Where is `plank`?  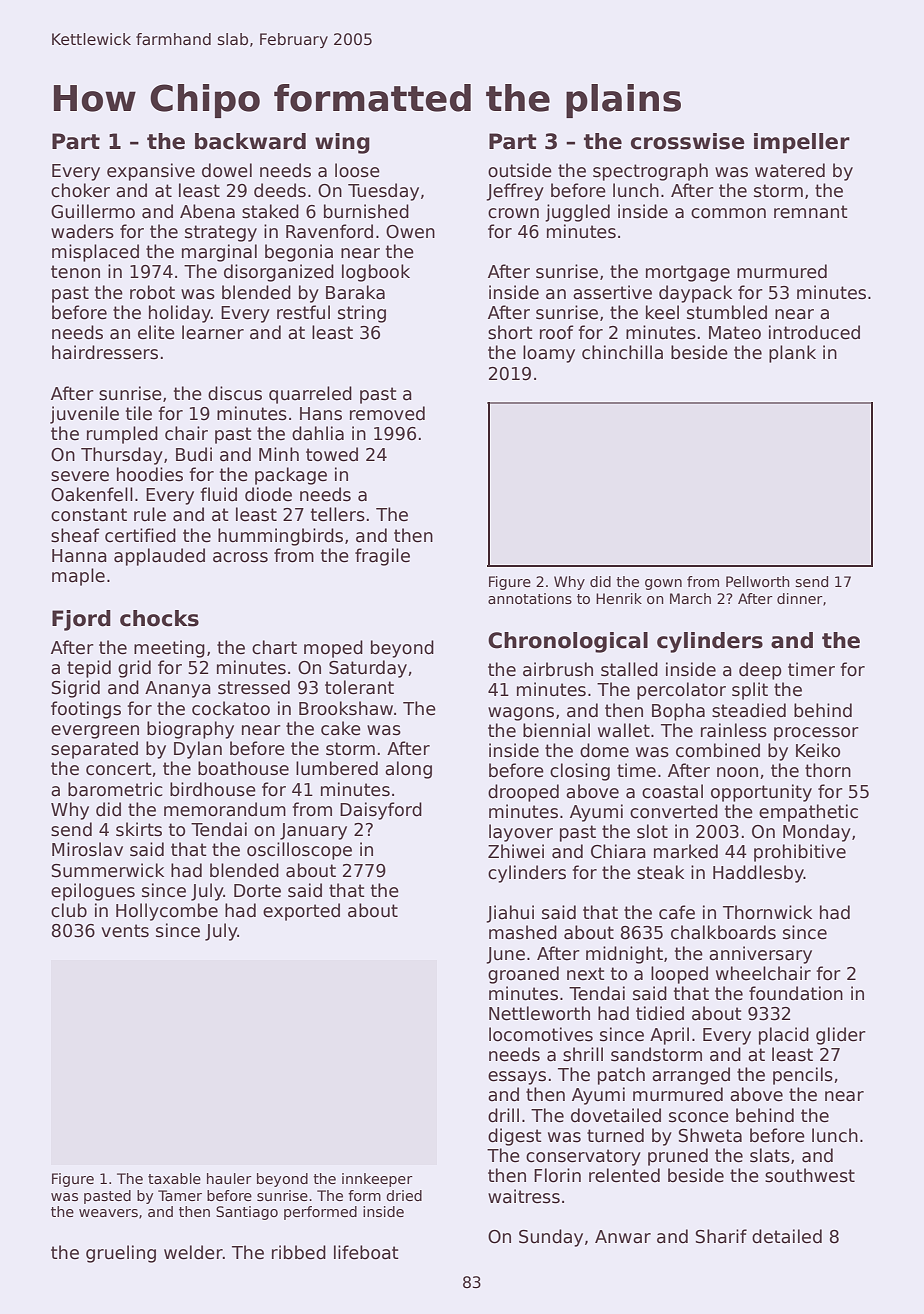 plank is located at coordinates (792, 354).
